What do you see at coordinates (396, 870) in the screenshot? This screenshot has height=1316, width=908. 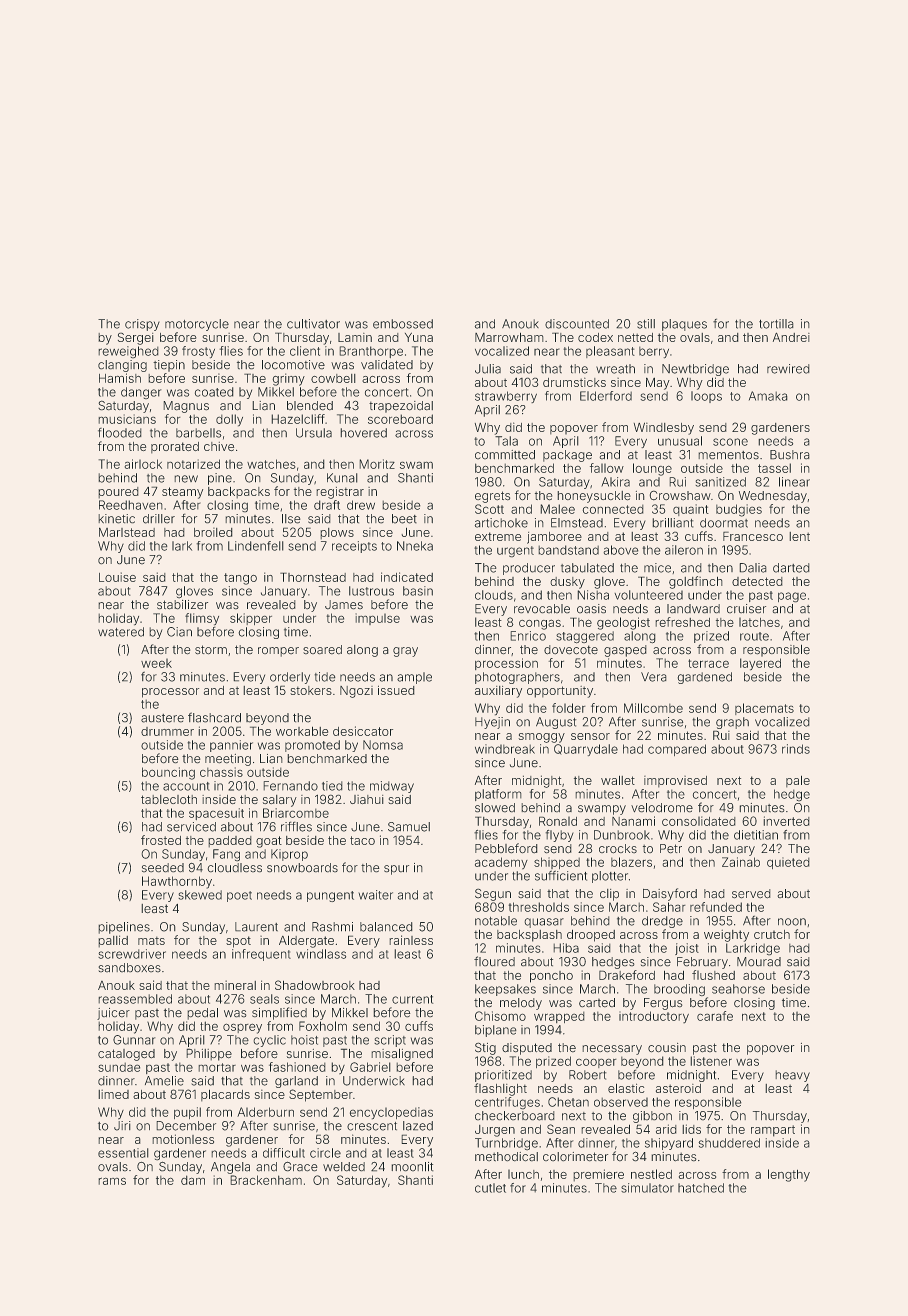 I see `spur` at bounding box center [396, 870].
